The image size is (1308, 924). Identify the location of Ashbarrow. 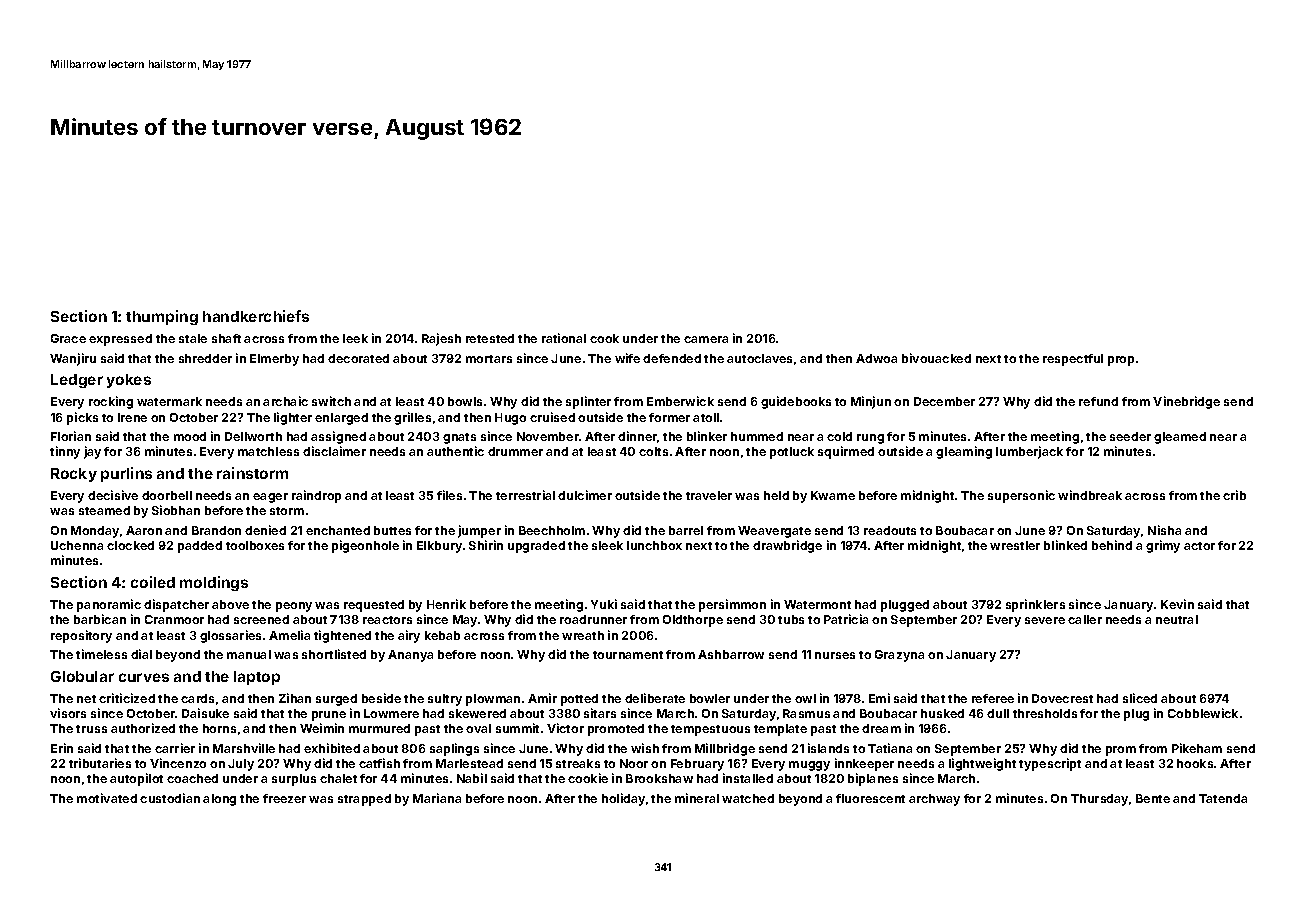
(731, 654).
